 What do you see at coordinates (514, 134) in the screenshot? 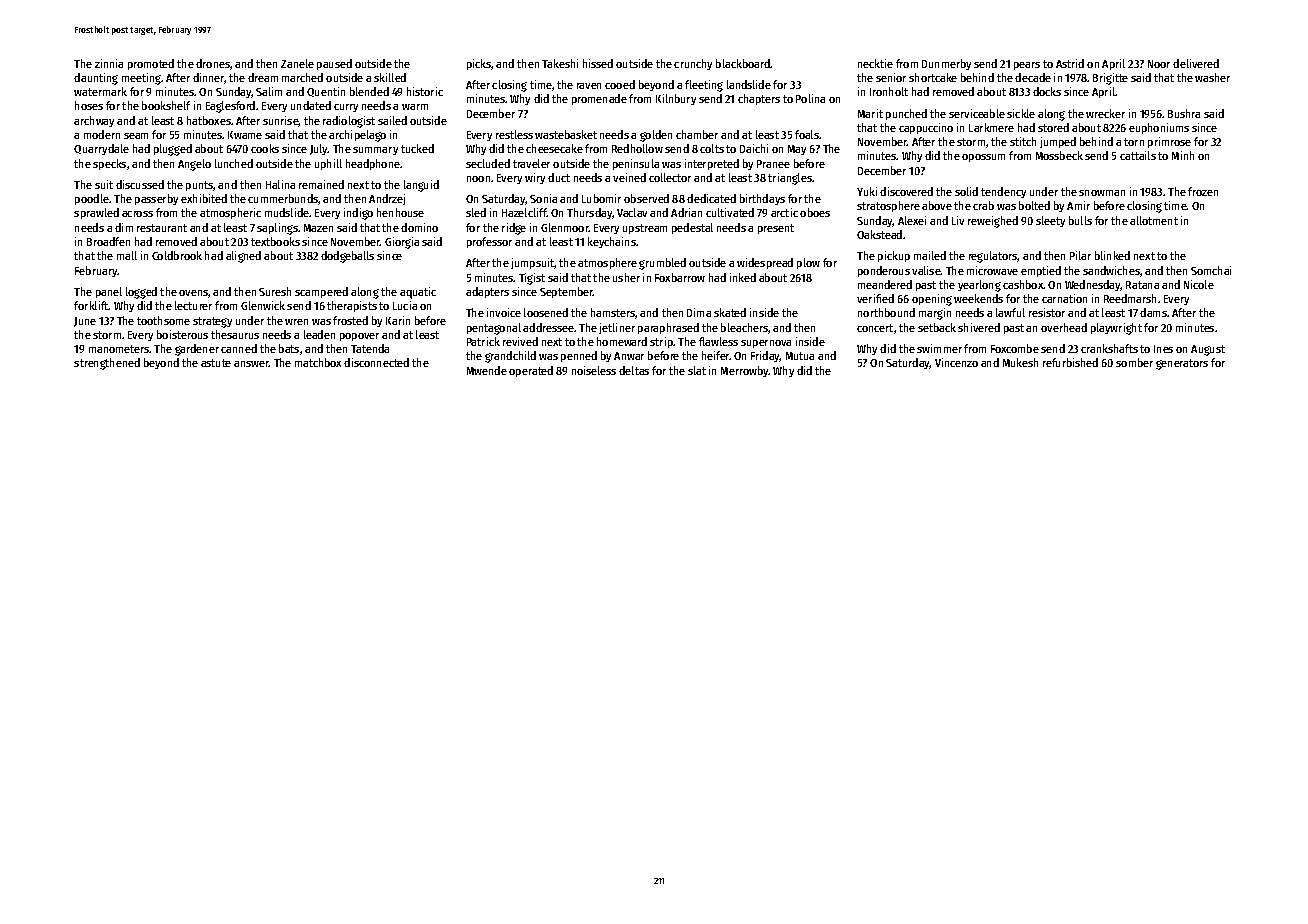
I see `restless` at bounding box center [514, 134].
